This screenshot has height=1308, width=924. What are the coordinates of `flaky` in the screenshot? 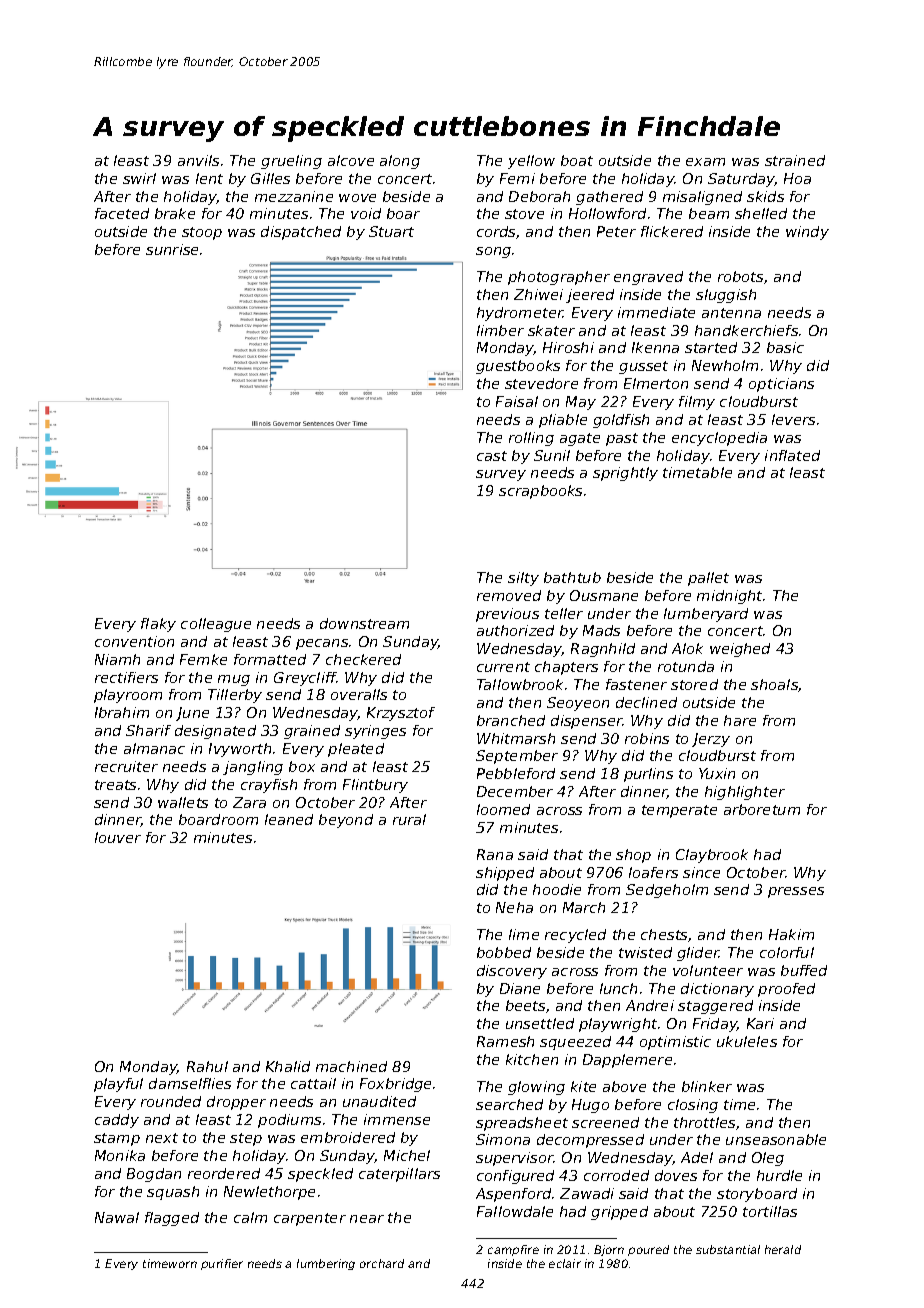 It's located at (158, 625).
